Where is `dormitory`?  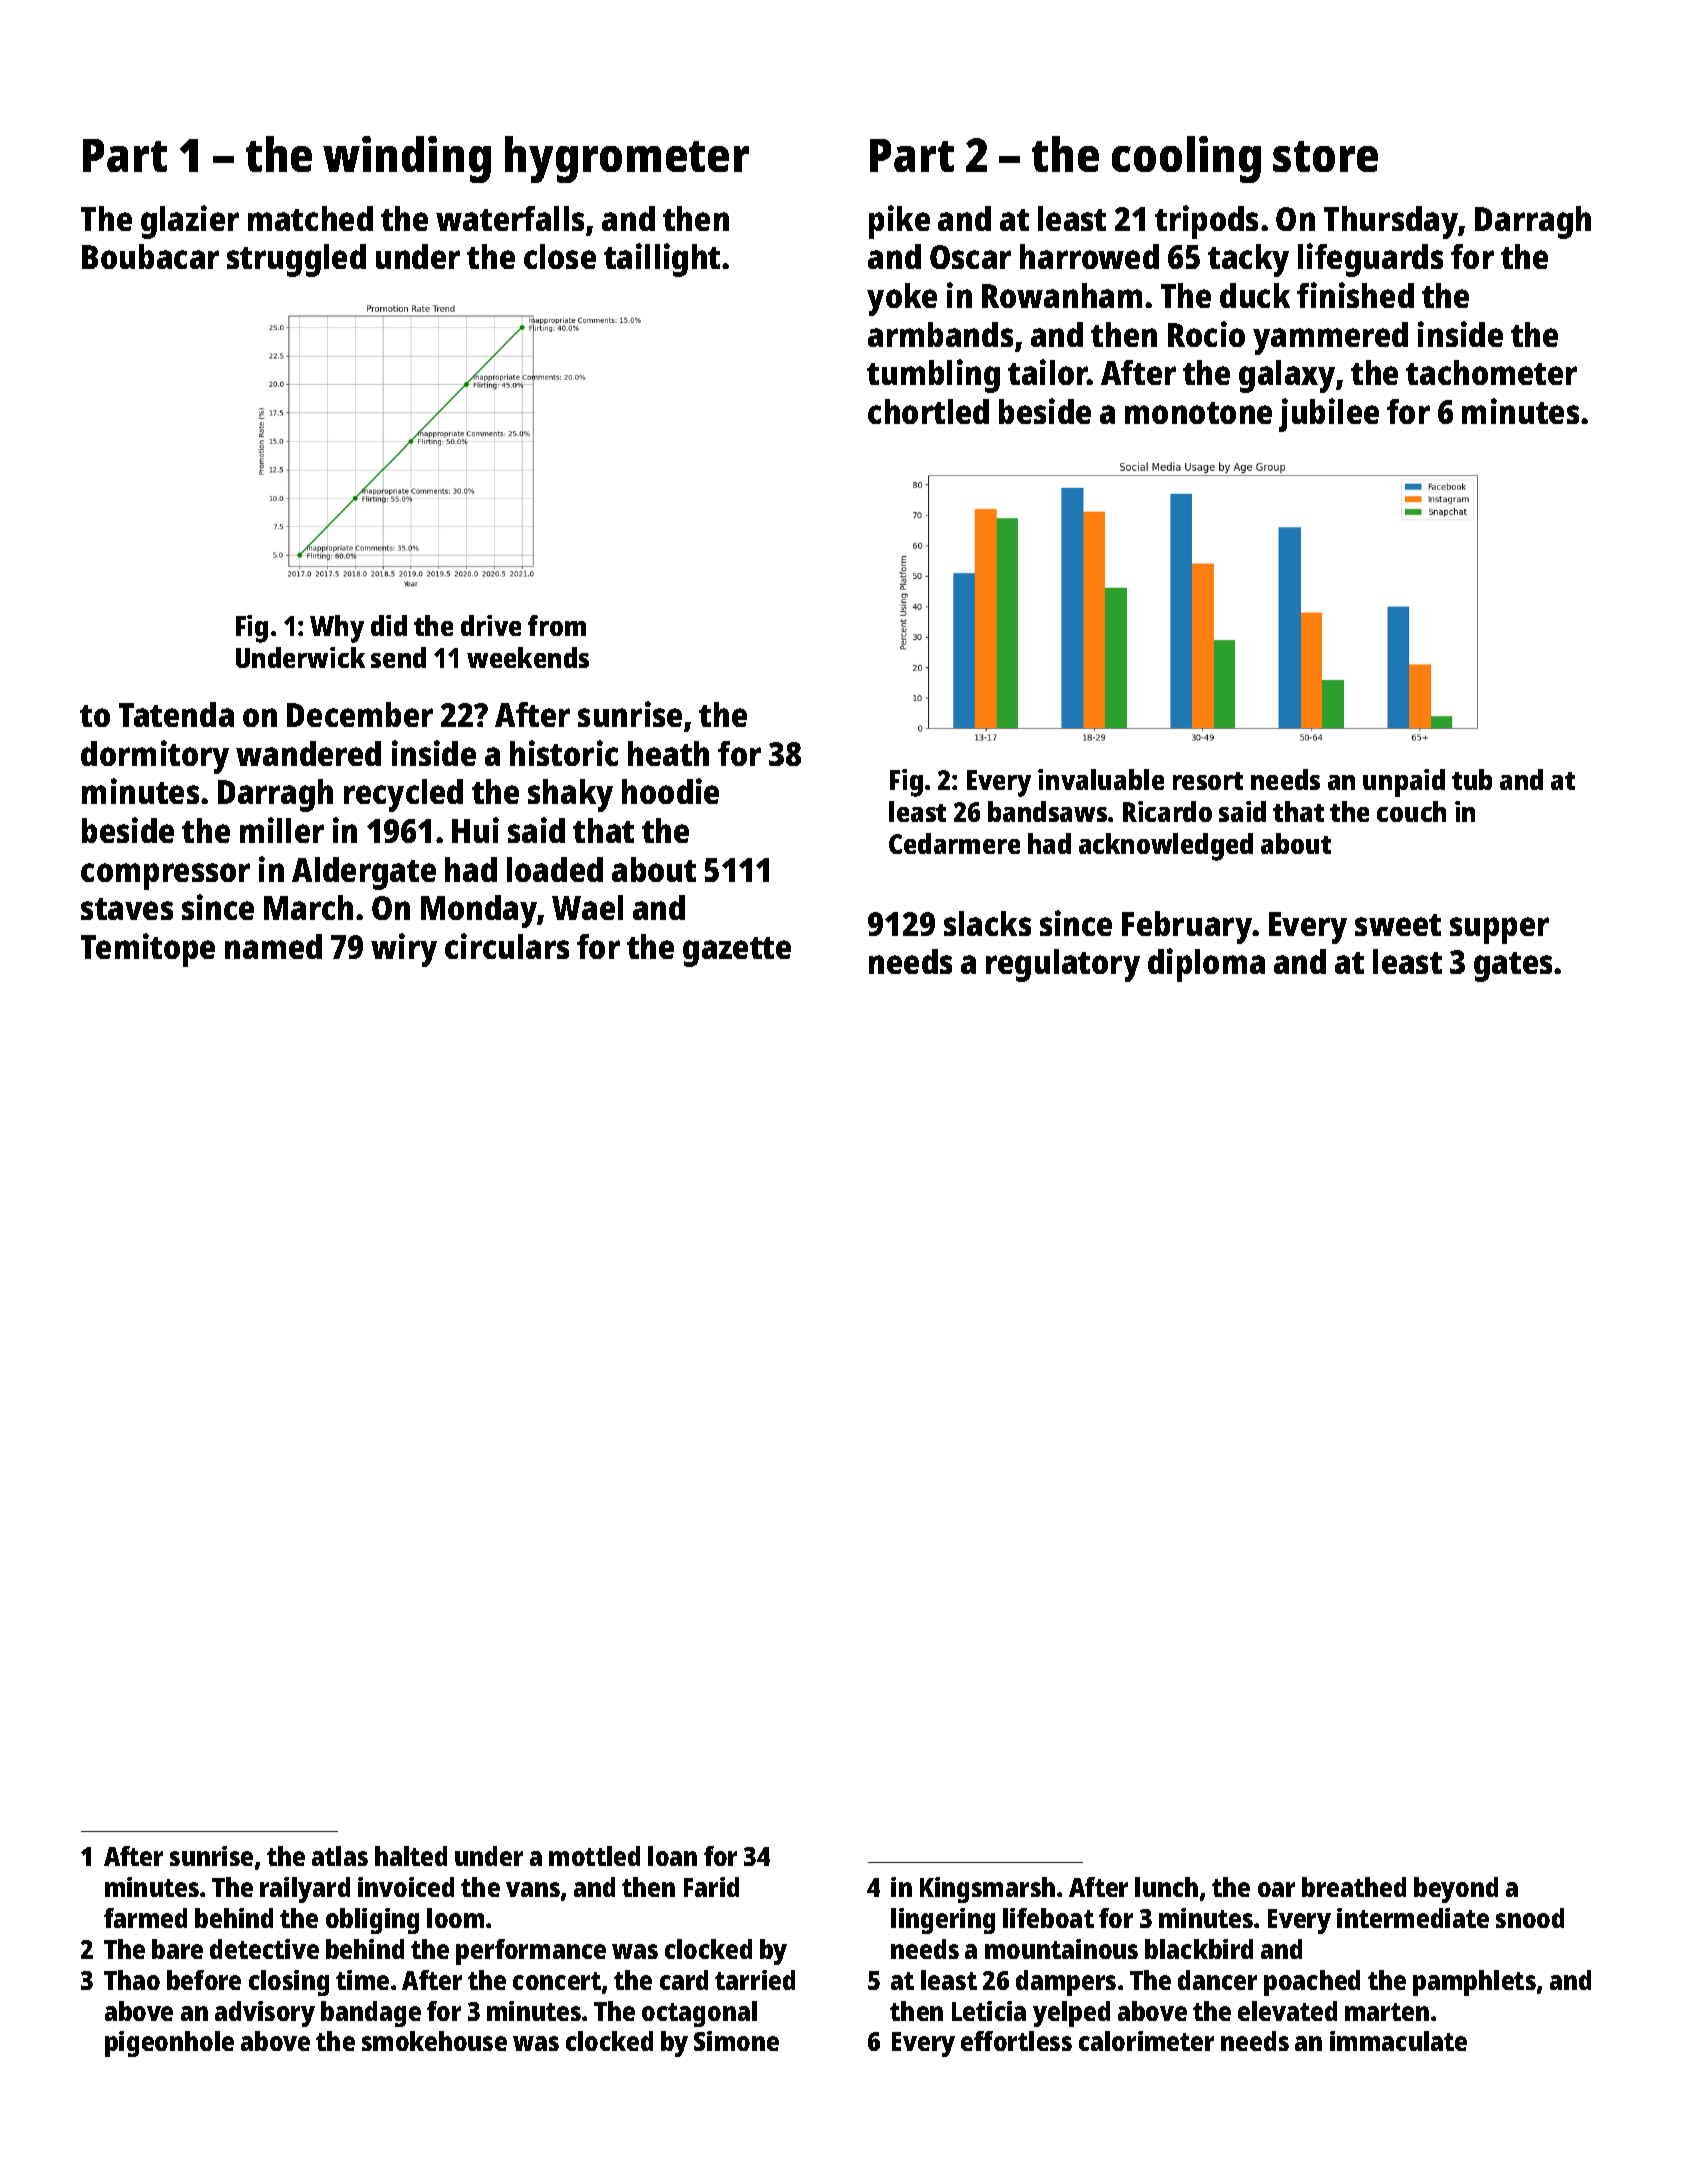 dormitory is located at coordinates (155, 757).
